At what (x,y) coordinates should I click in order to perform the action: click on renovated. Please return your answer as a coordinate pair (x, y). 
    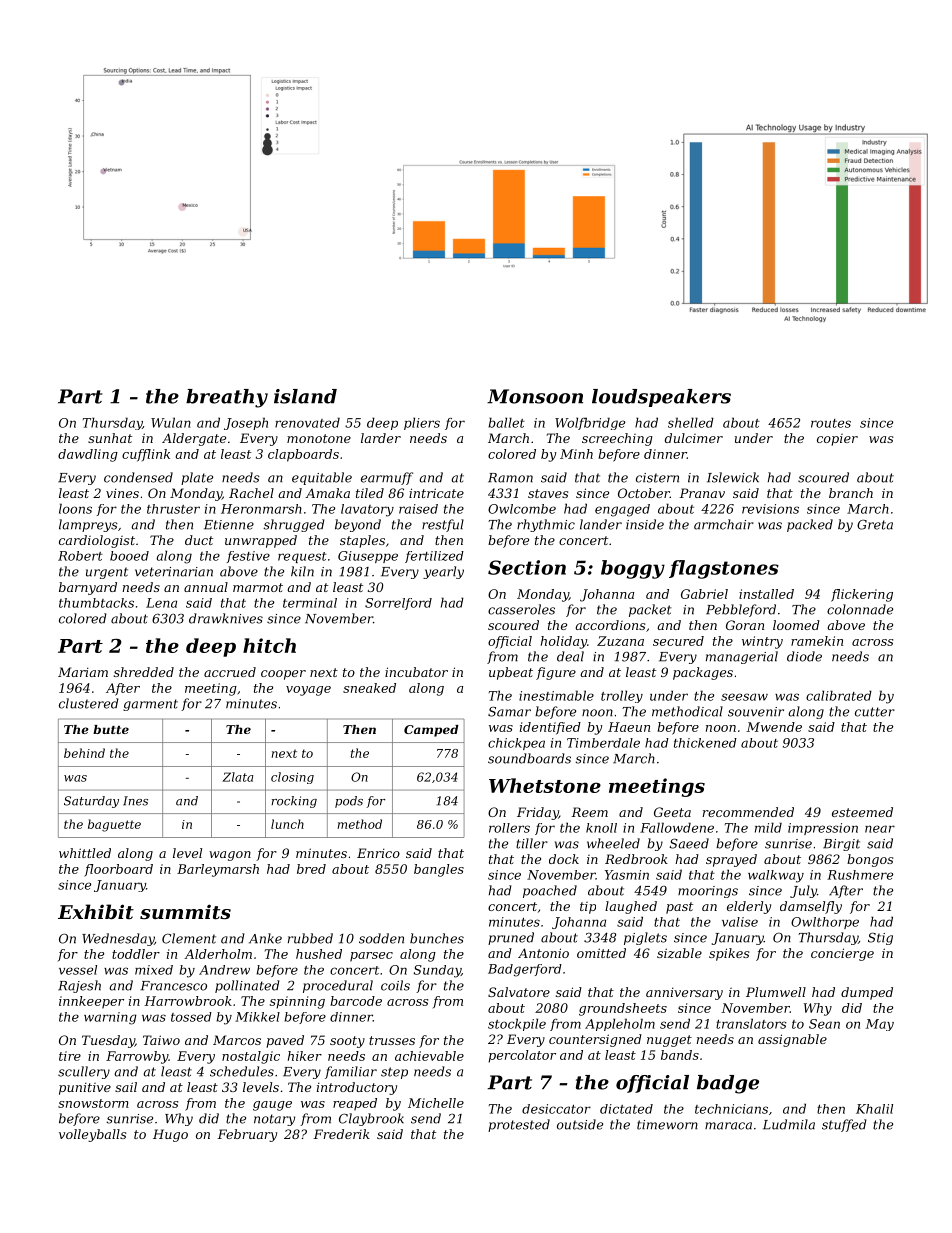
    Looking at the image, I should click on (307, 422).
